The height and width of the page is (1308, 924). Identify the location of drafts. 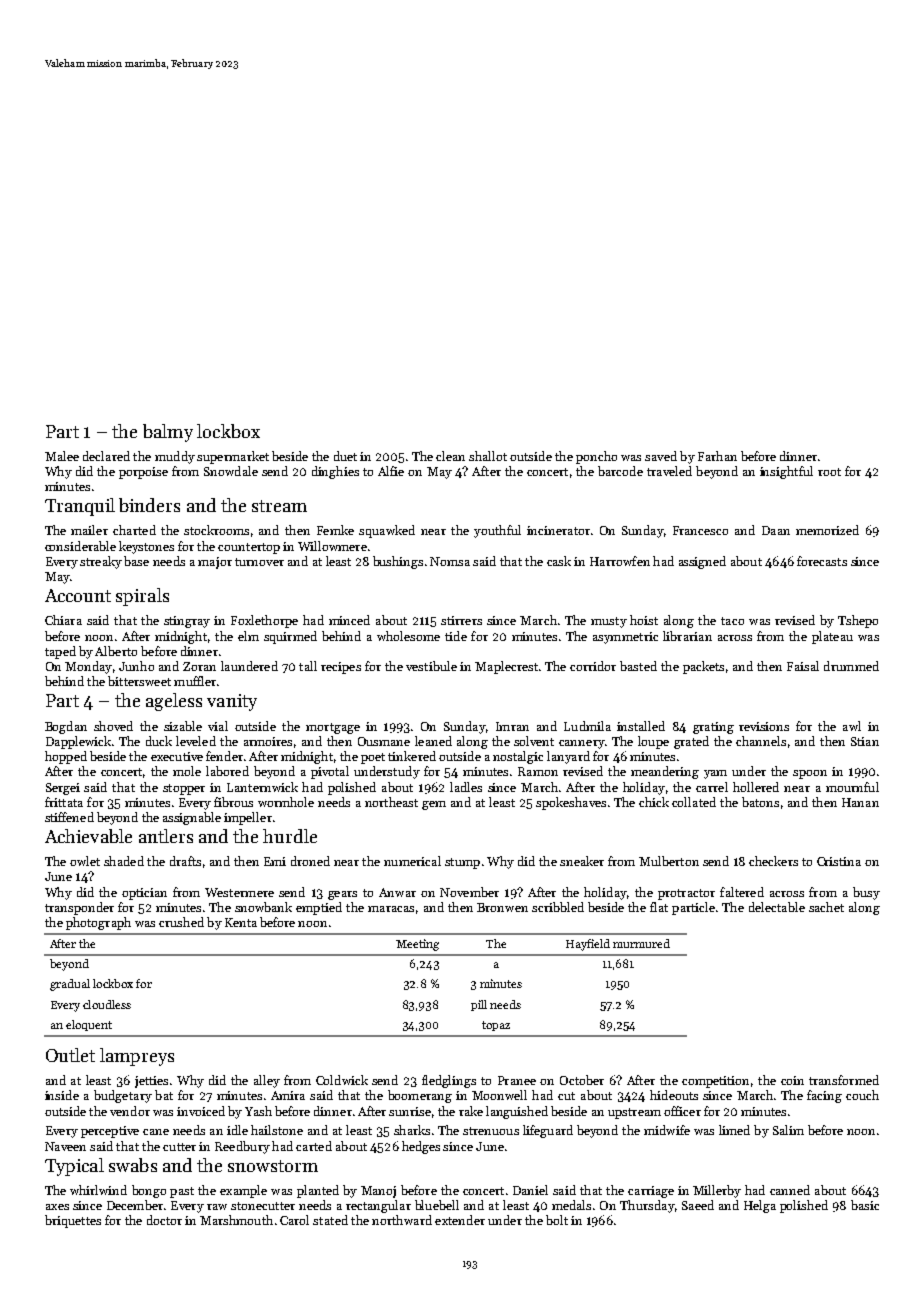
(185, 861).
